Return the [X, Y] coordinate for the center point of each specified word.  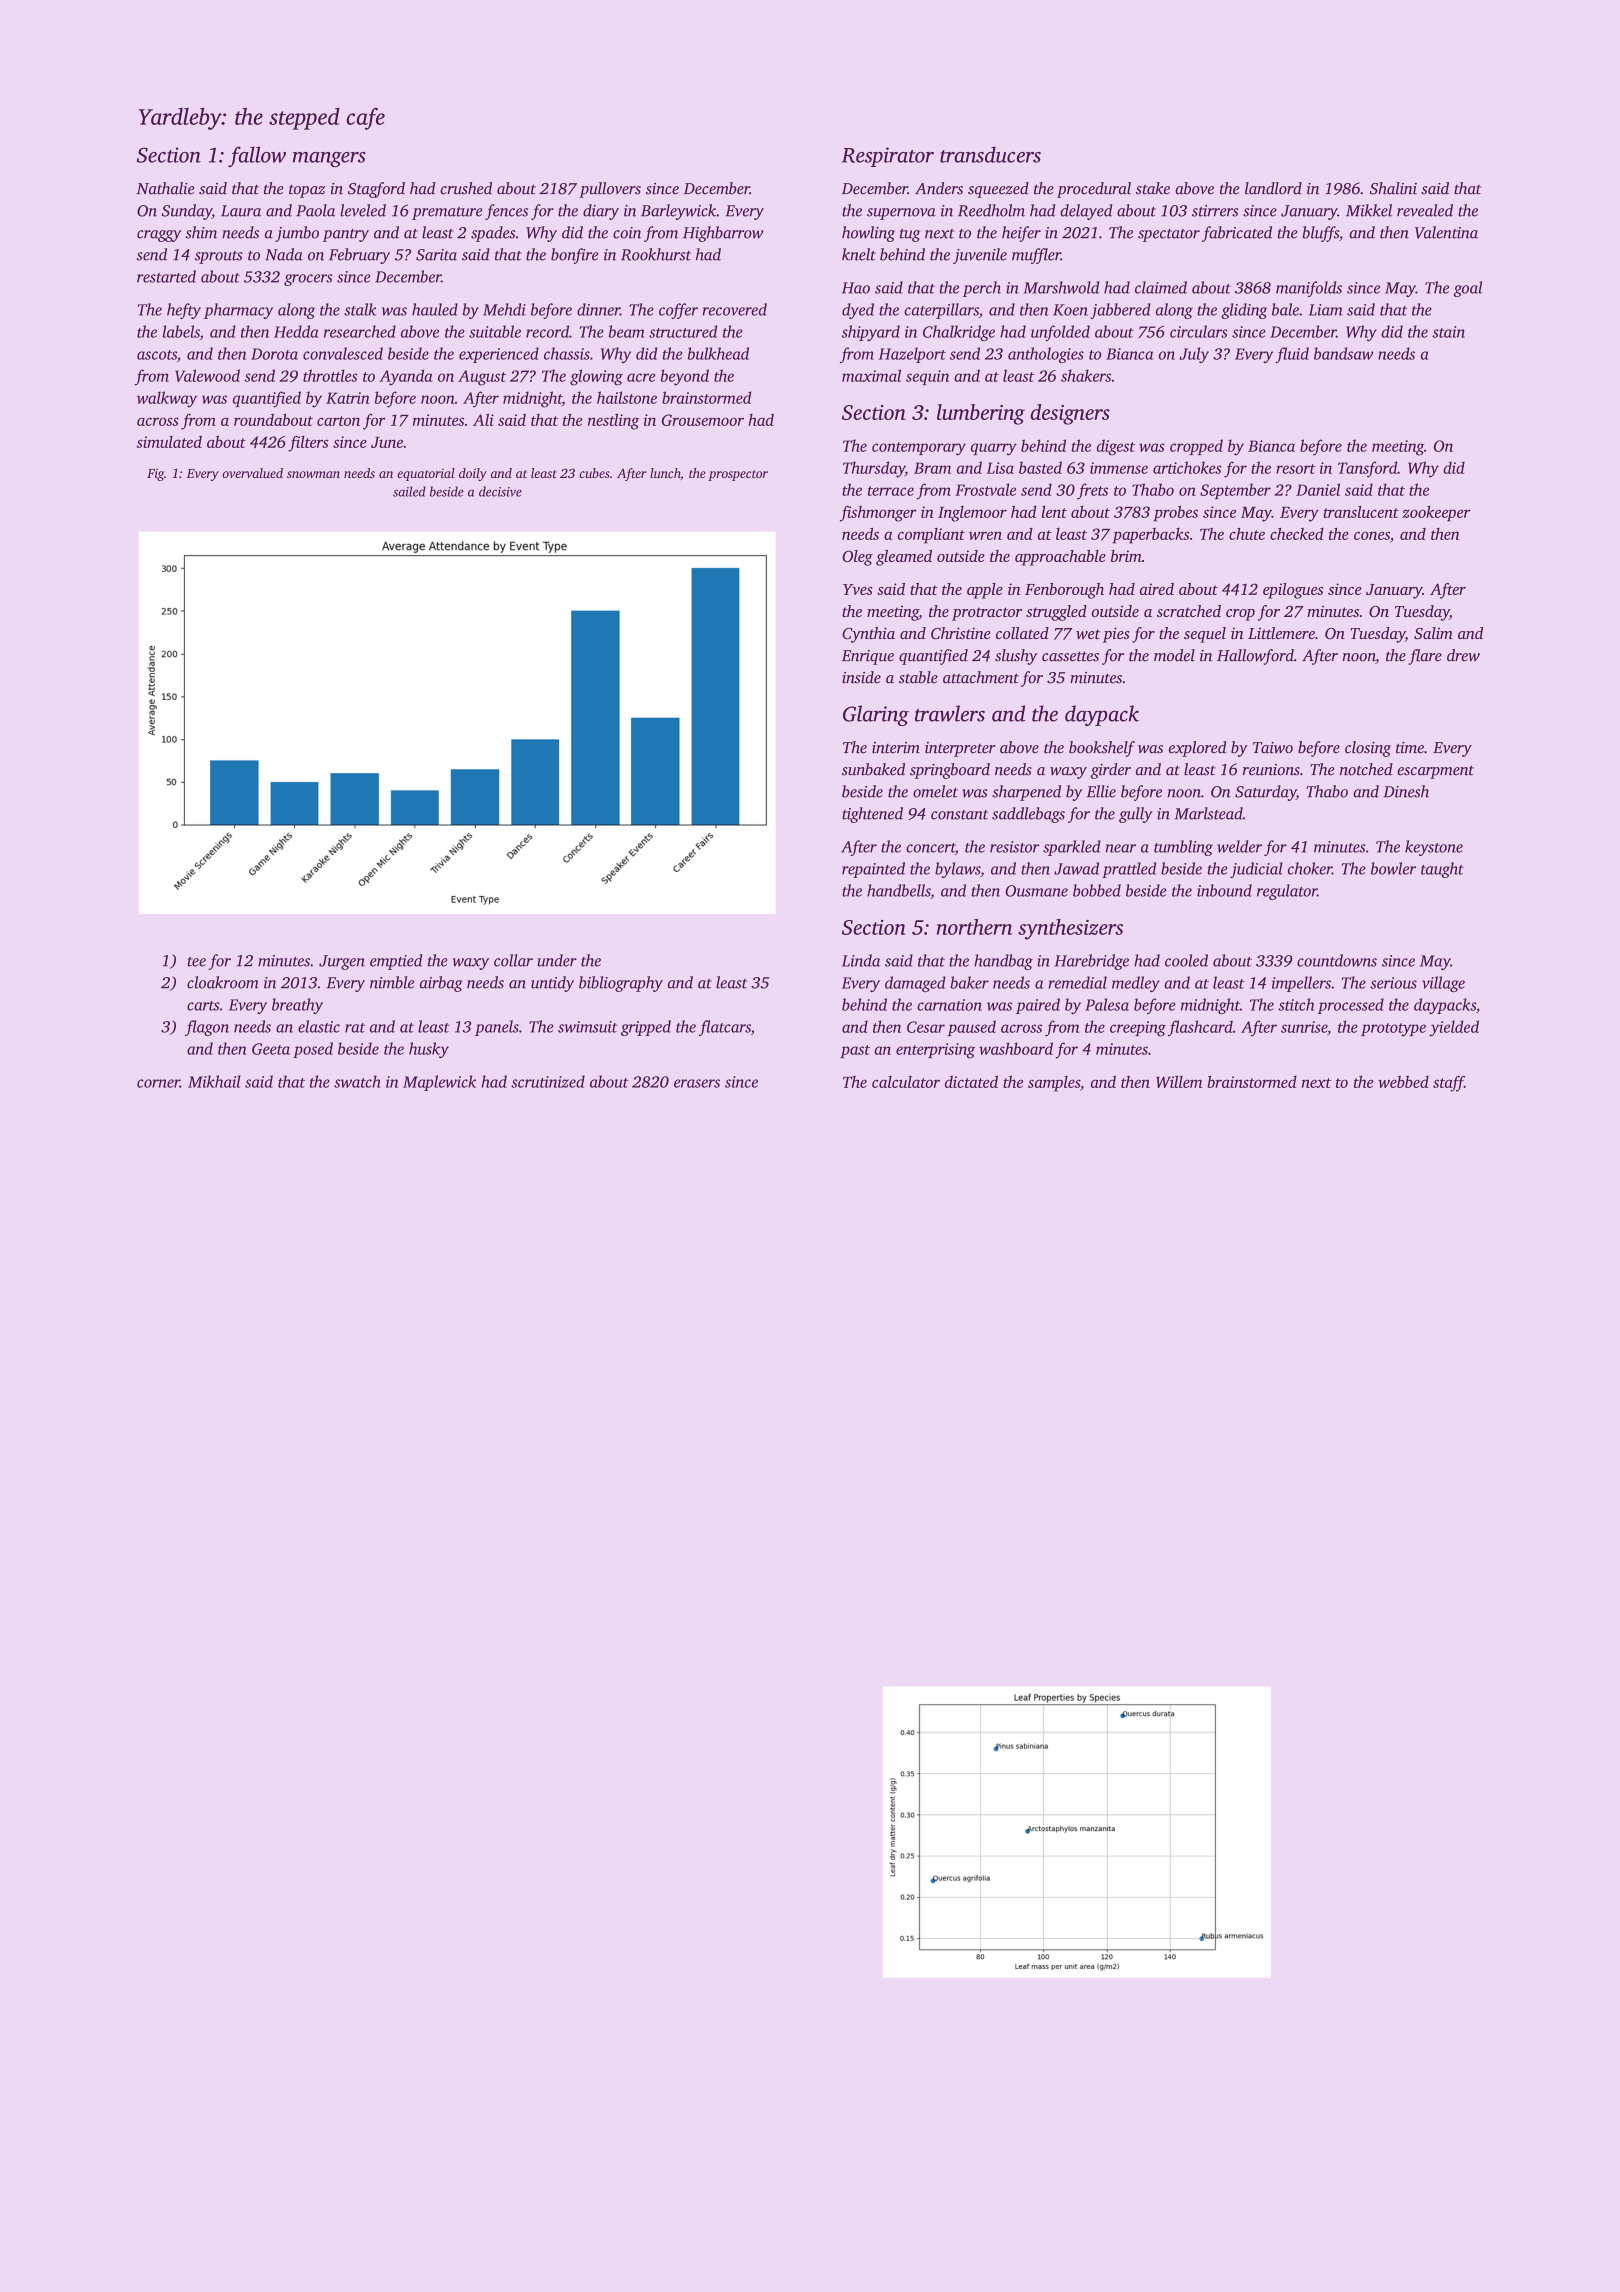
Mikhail [214, 1081]
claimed [1161, 287]
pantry [346, 235]
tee [197, 962]
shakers [1086, 375]
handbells [899, 891]
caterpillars [941, 311]
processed [1351, 1006]
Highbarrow [723, 234]
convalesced [343, 353]
